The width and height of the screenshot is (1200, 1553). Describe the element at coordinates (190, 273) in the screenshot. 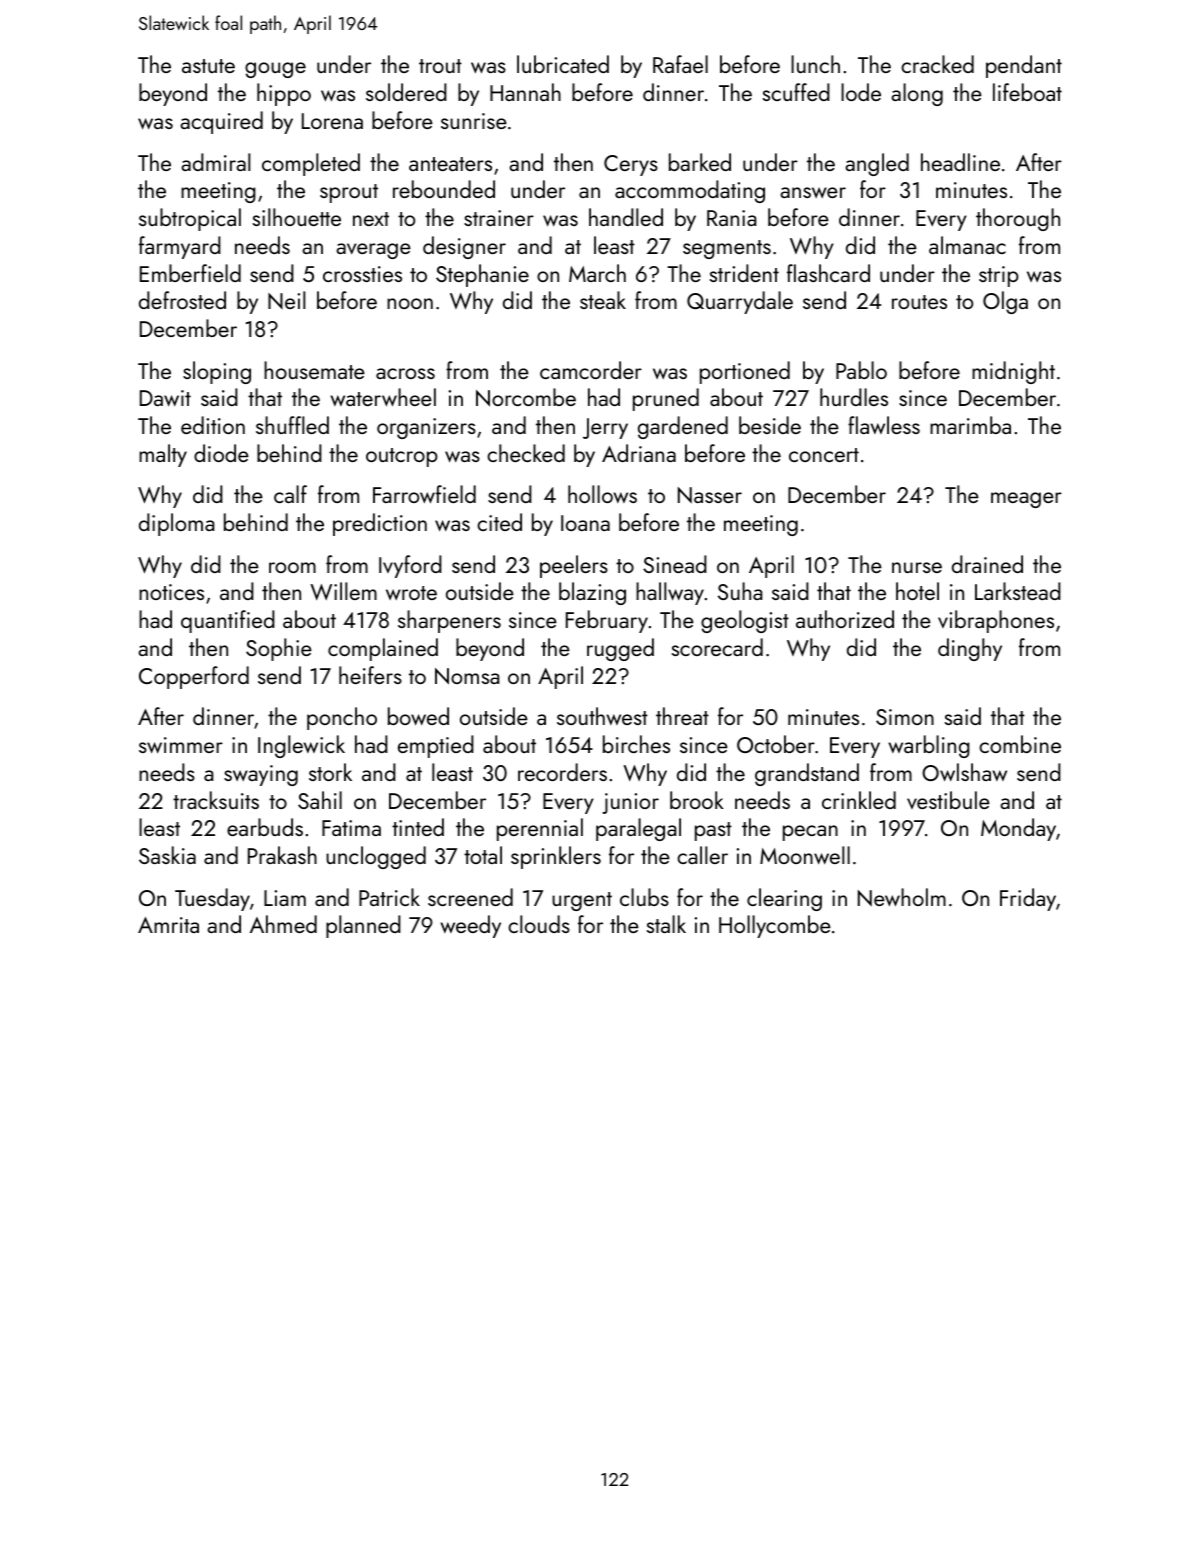

I see `Emberfield` at that location.
